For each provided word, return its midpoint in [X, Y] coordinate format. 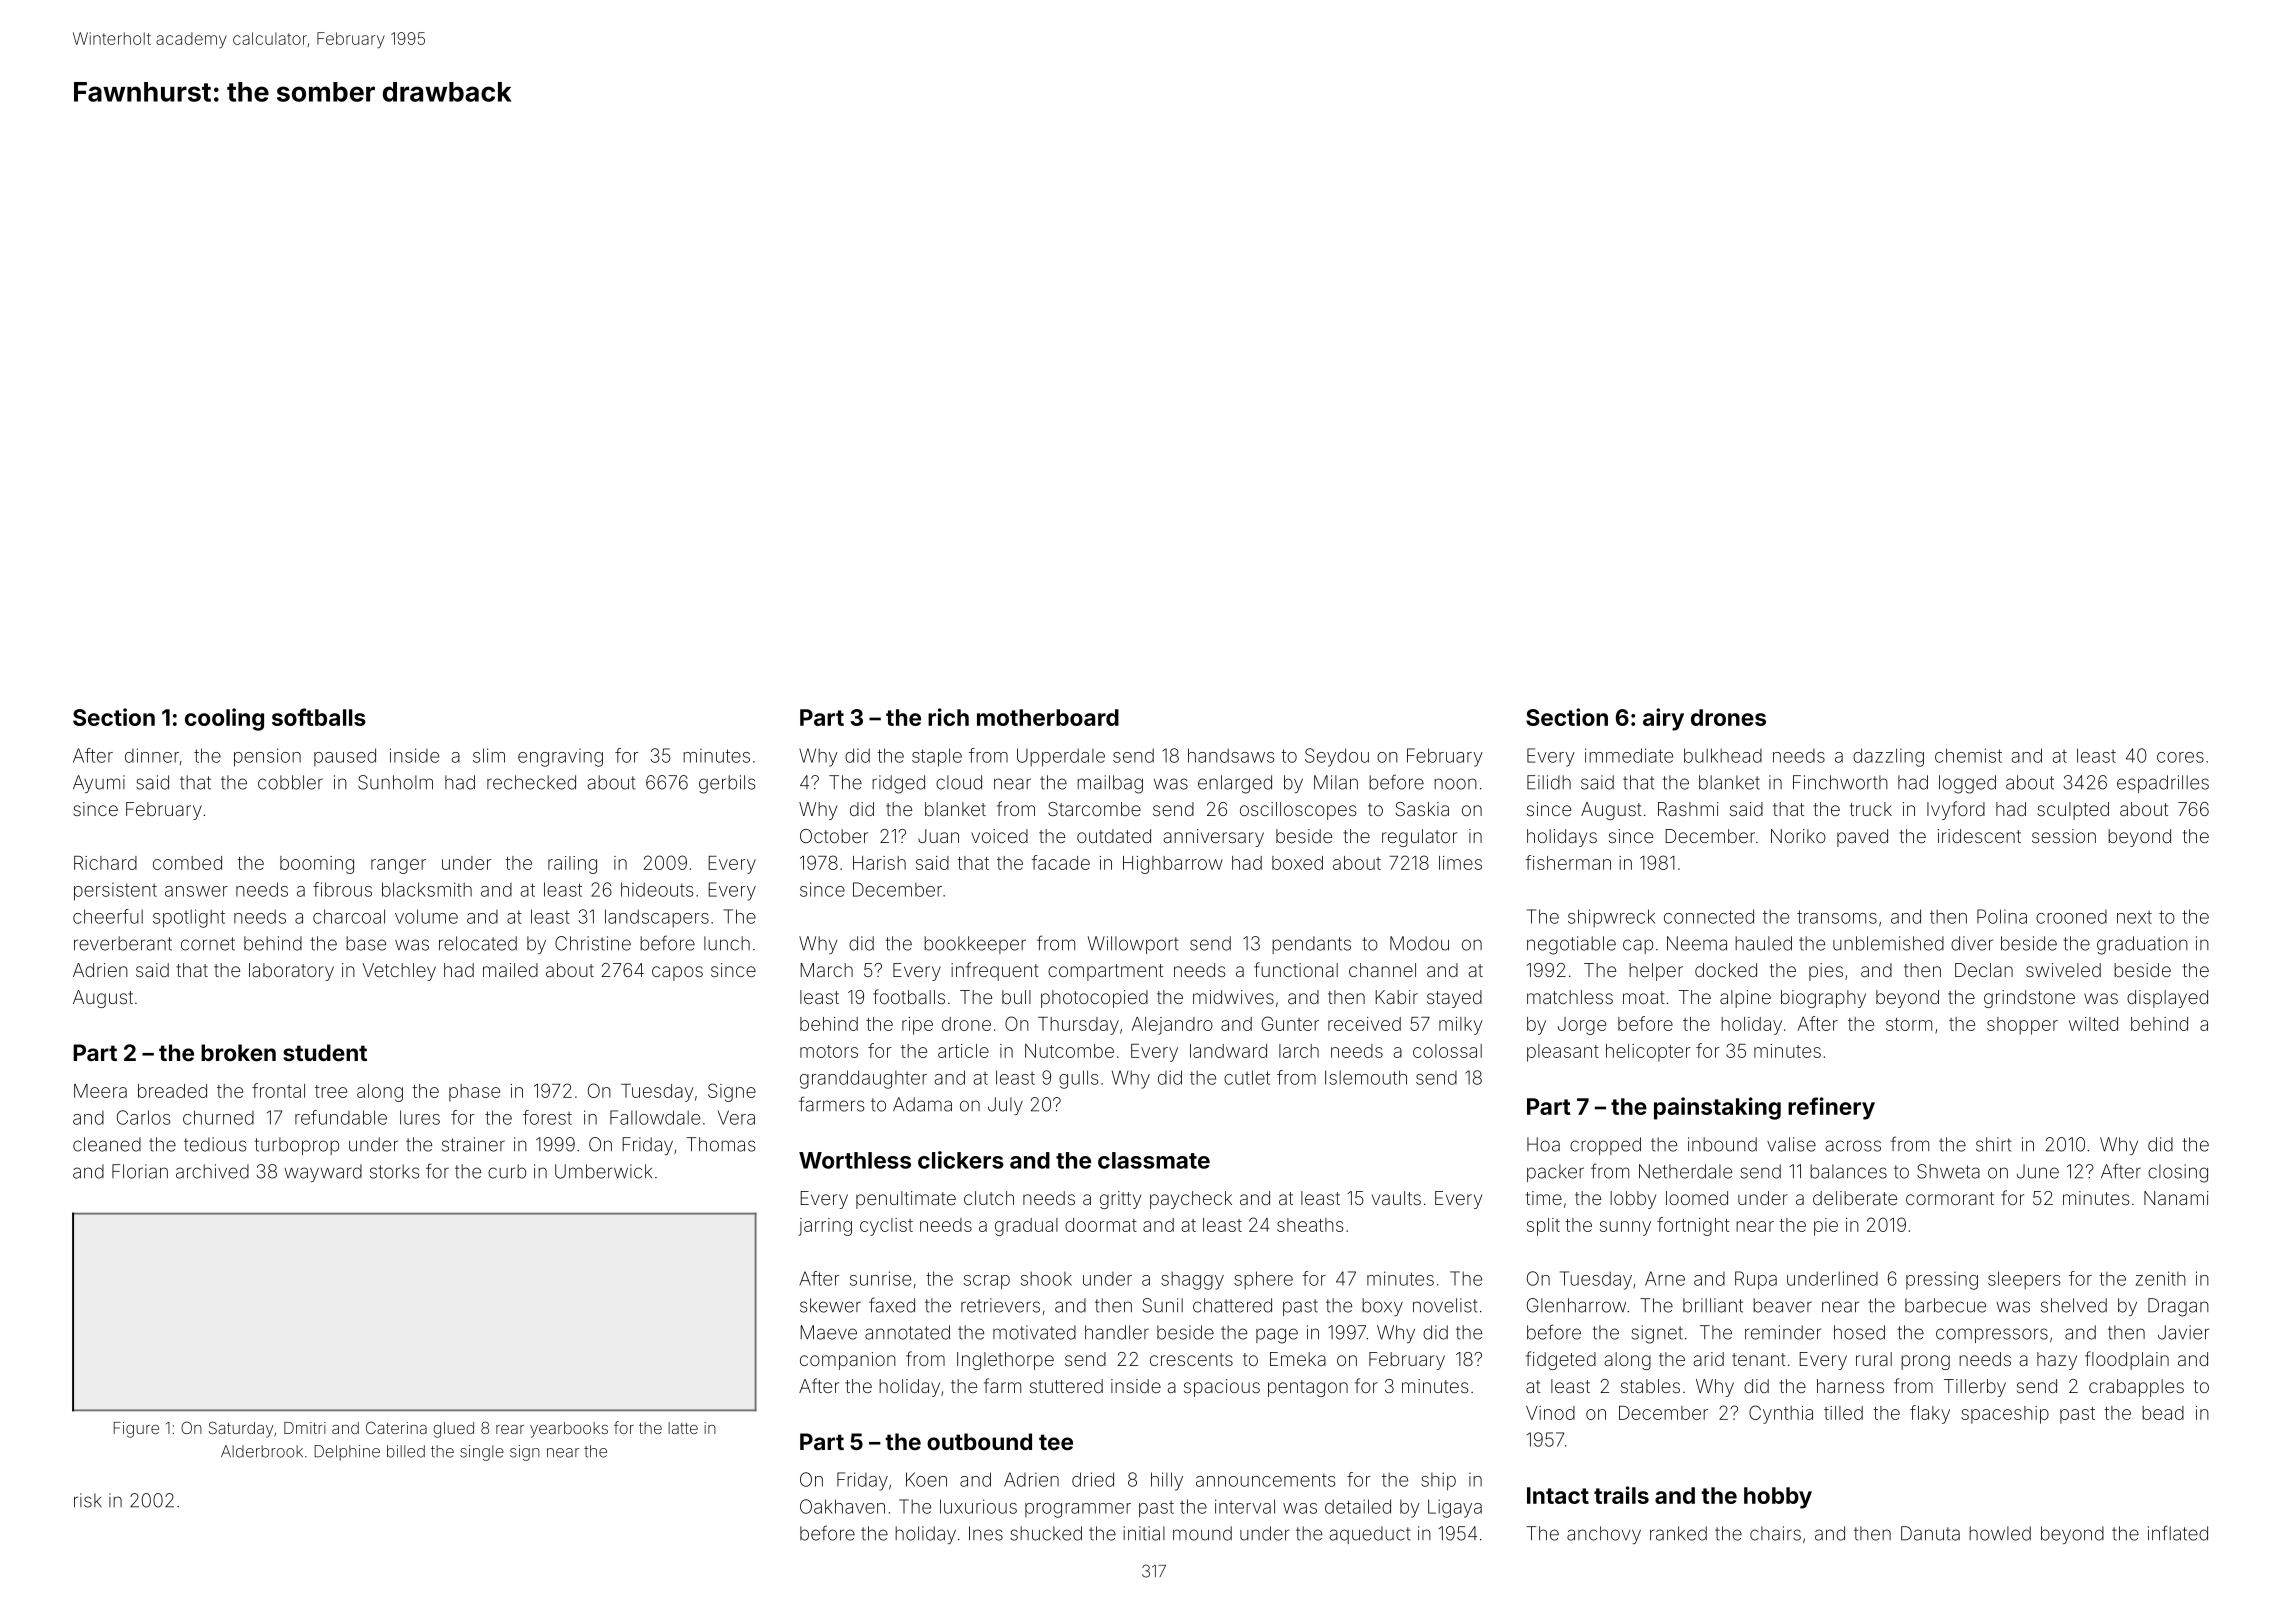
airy [1663, 719]
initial [1144, 1533]
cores [2180, 757]
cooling [224, 719]
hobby [1778, 1498]
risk [88, 1500]
